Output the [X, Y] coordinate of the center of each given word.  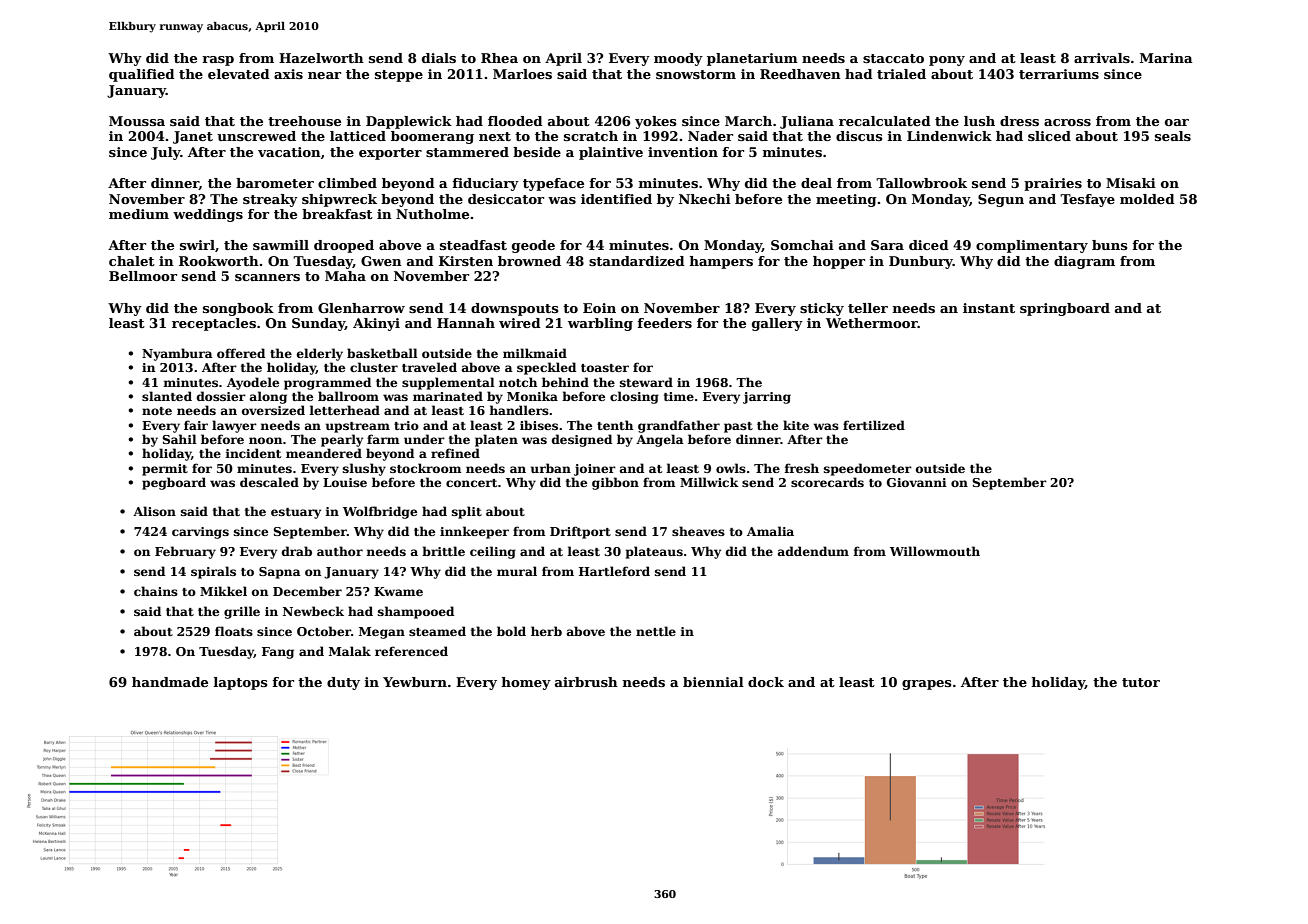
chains [156, 591]
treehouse [304, 121]
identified [616, 199]
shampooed [416, 612]
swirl [197, 245]
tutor [1141, 682]
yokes [656, 122]
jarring [767, 398]
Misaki [1131, 183]
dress [1019, 121]
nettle [656, 631]
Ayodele [253, 383]
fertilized [874, 425]
